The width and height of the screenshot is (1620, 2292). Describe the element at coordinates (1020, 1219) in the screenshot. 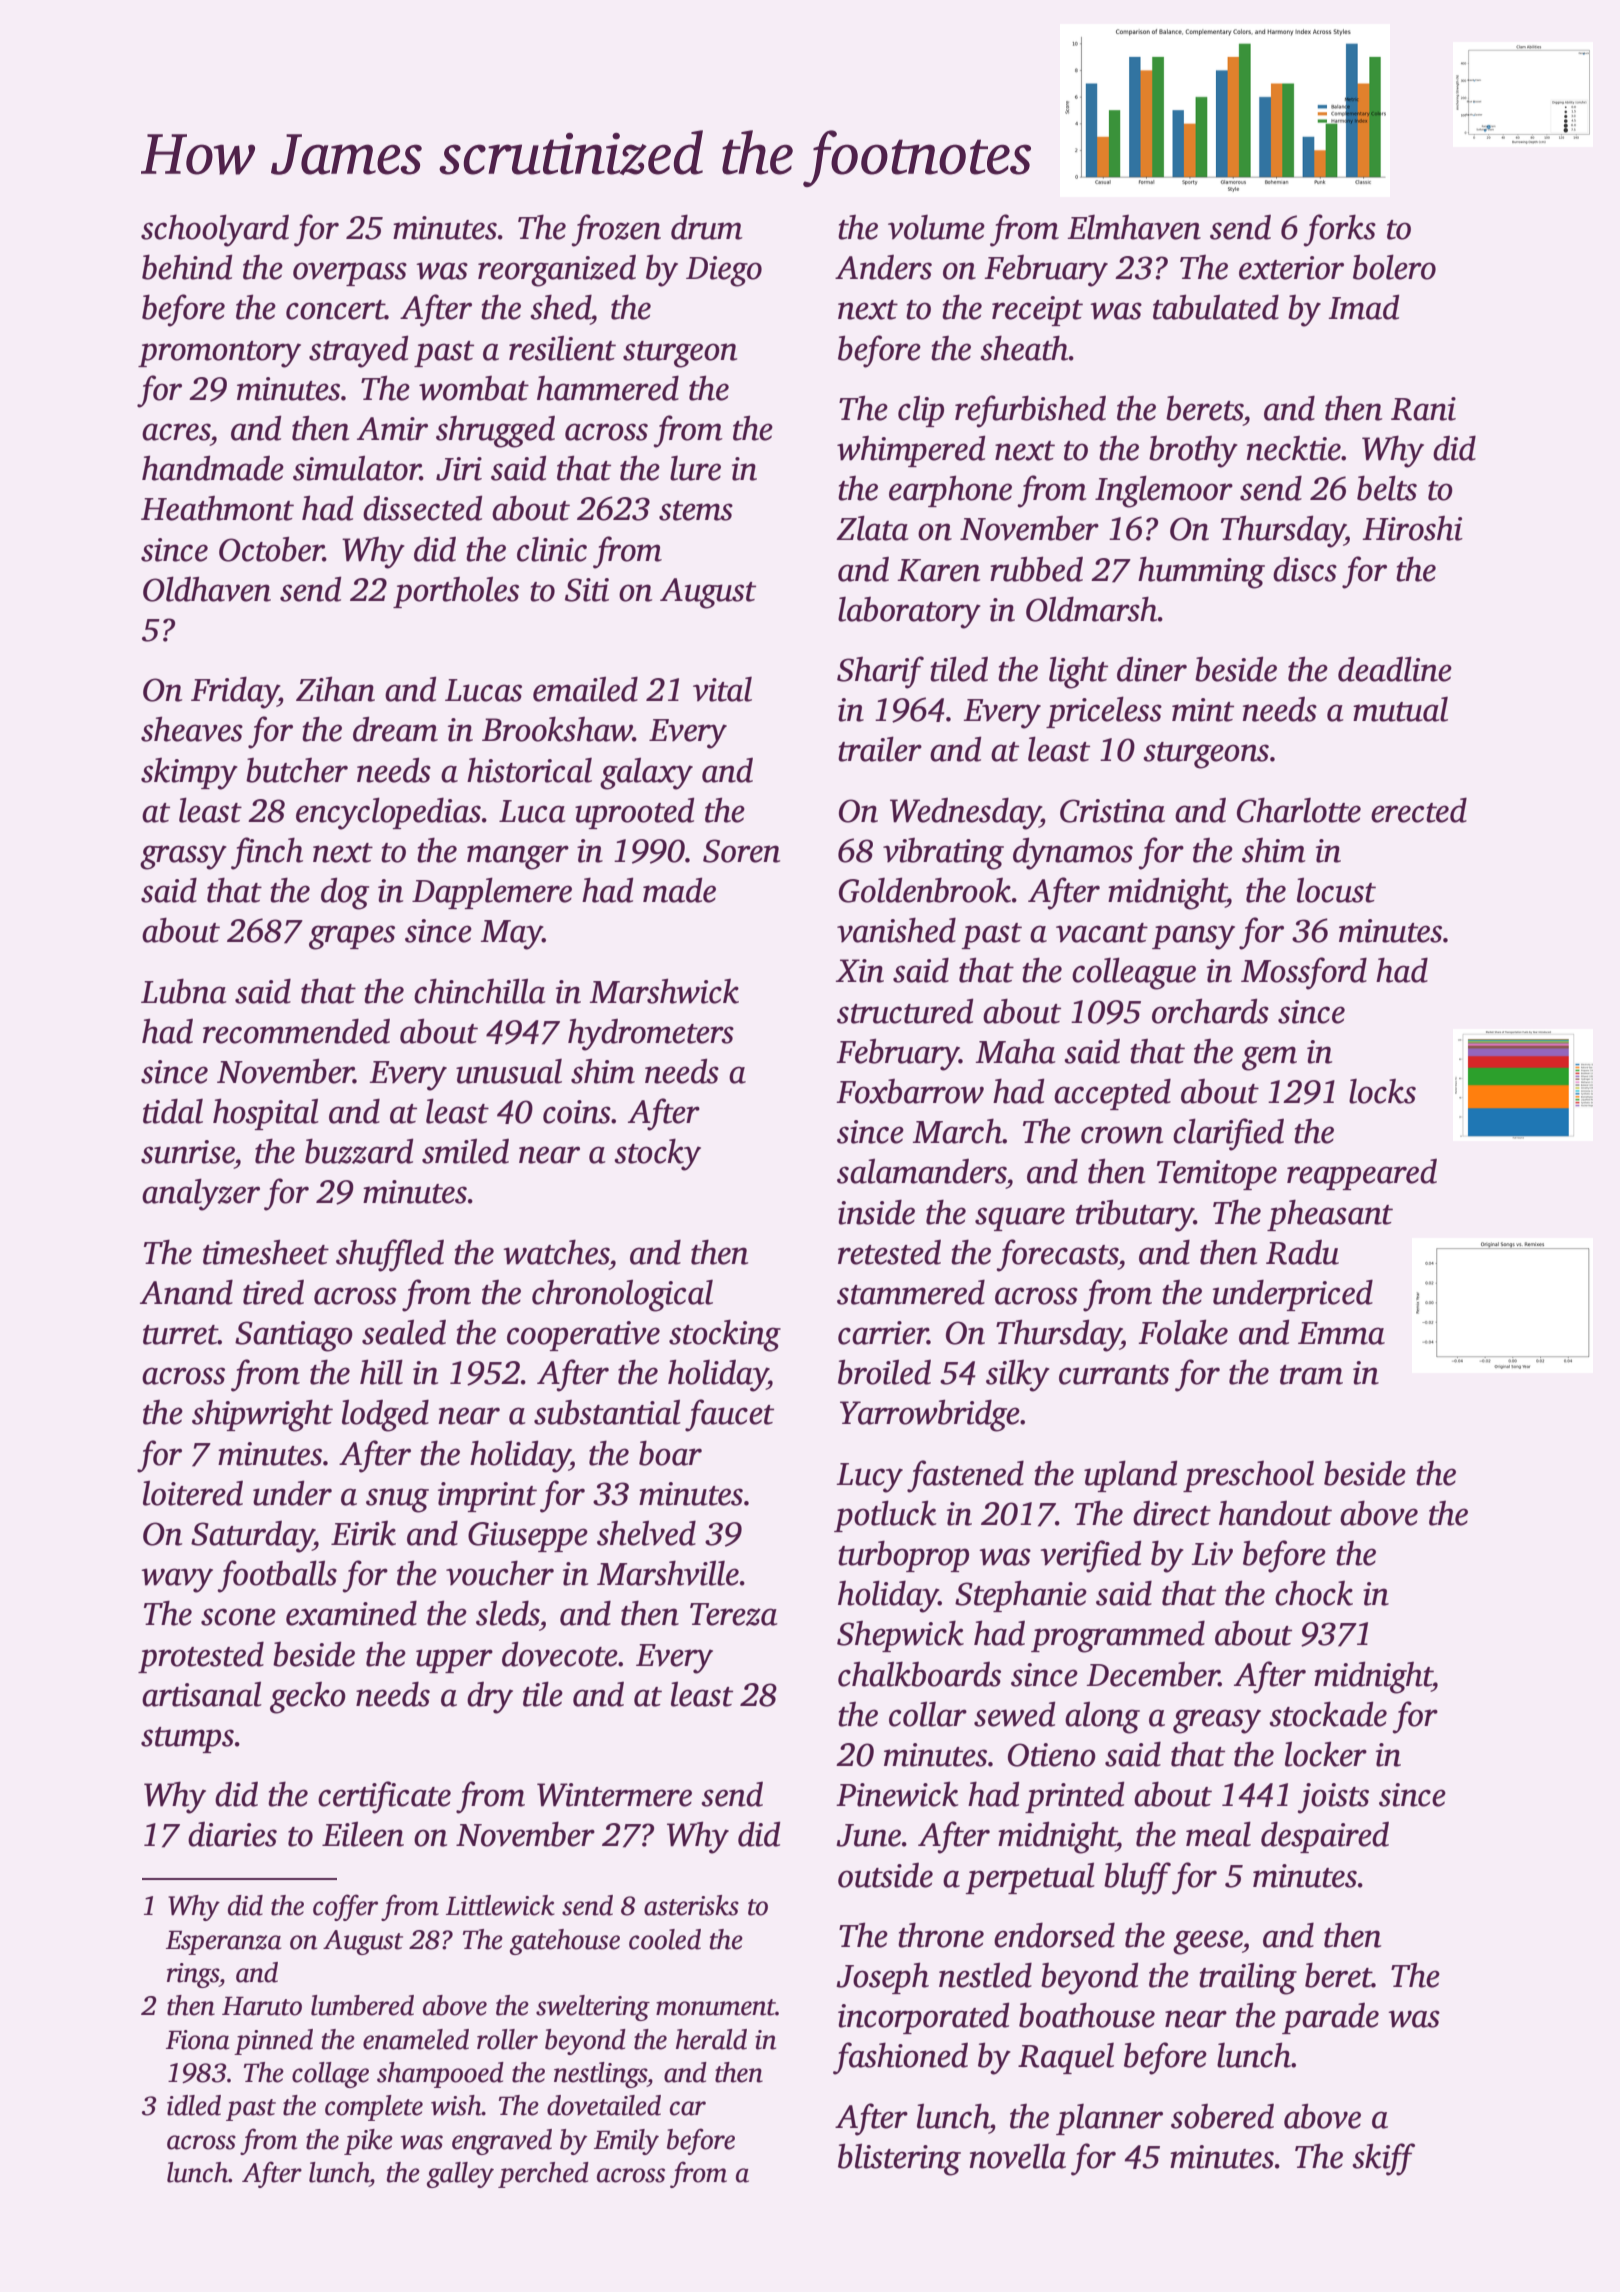

I see `square` at that location.
